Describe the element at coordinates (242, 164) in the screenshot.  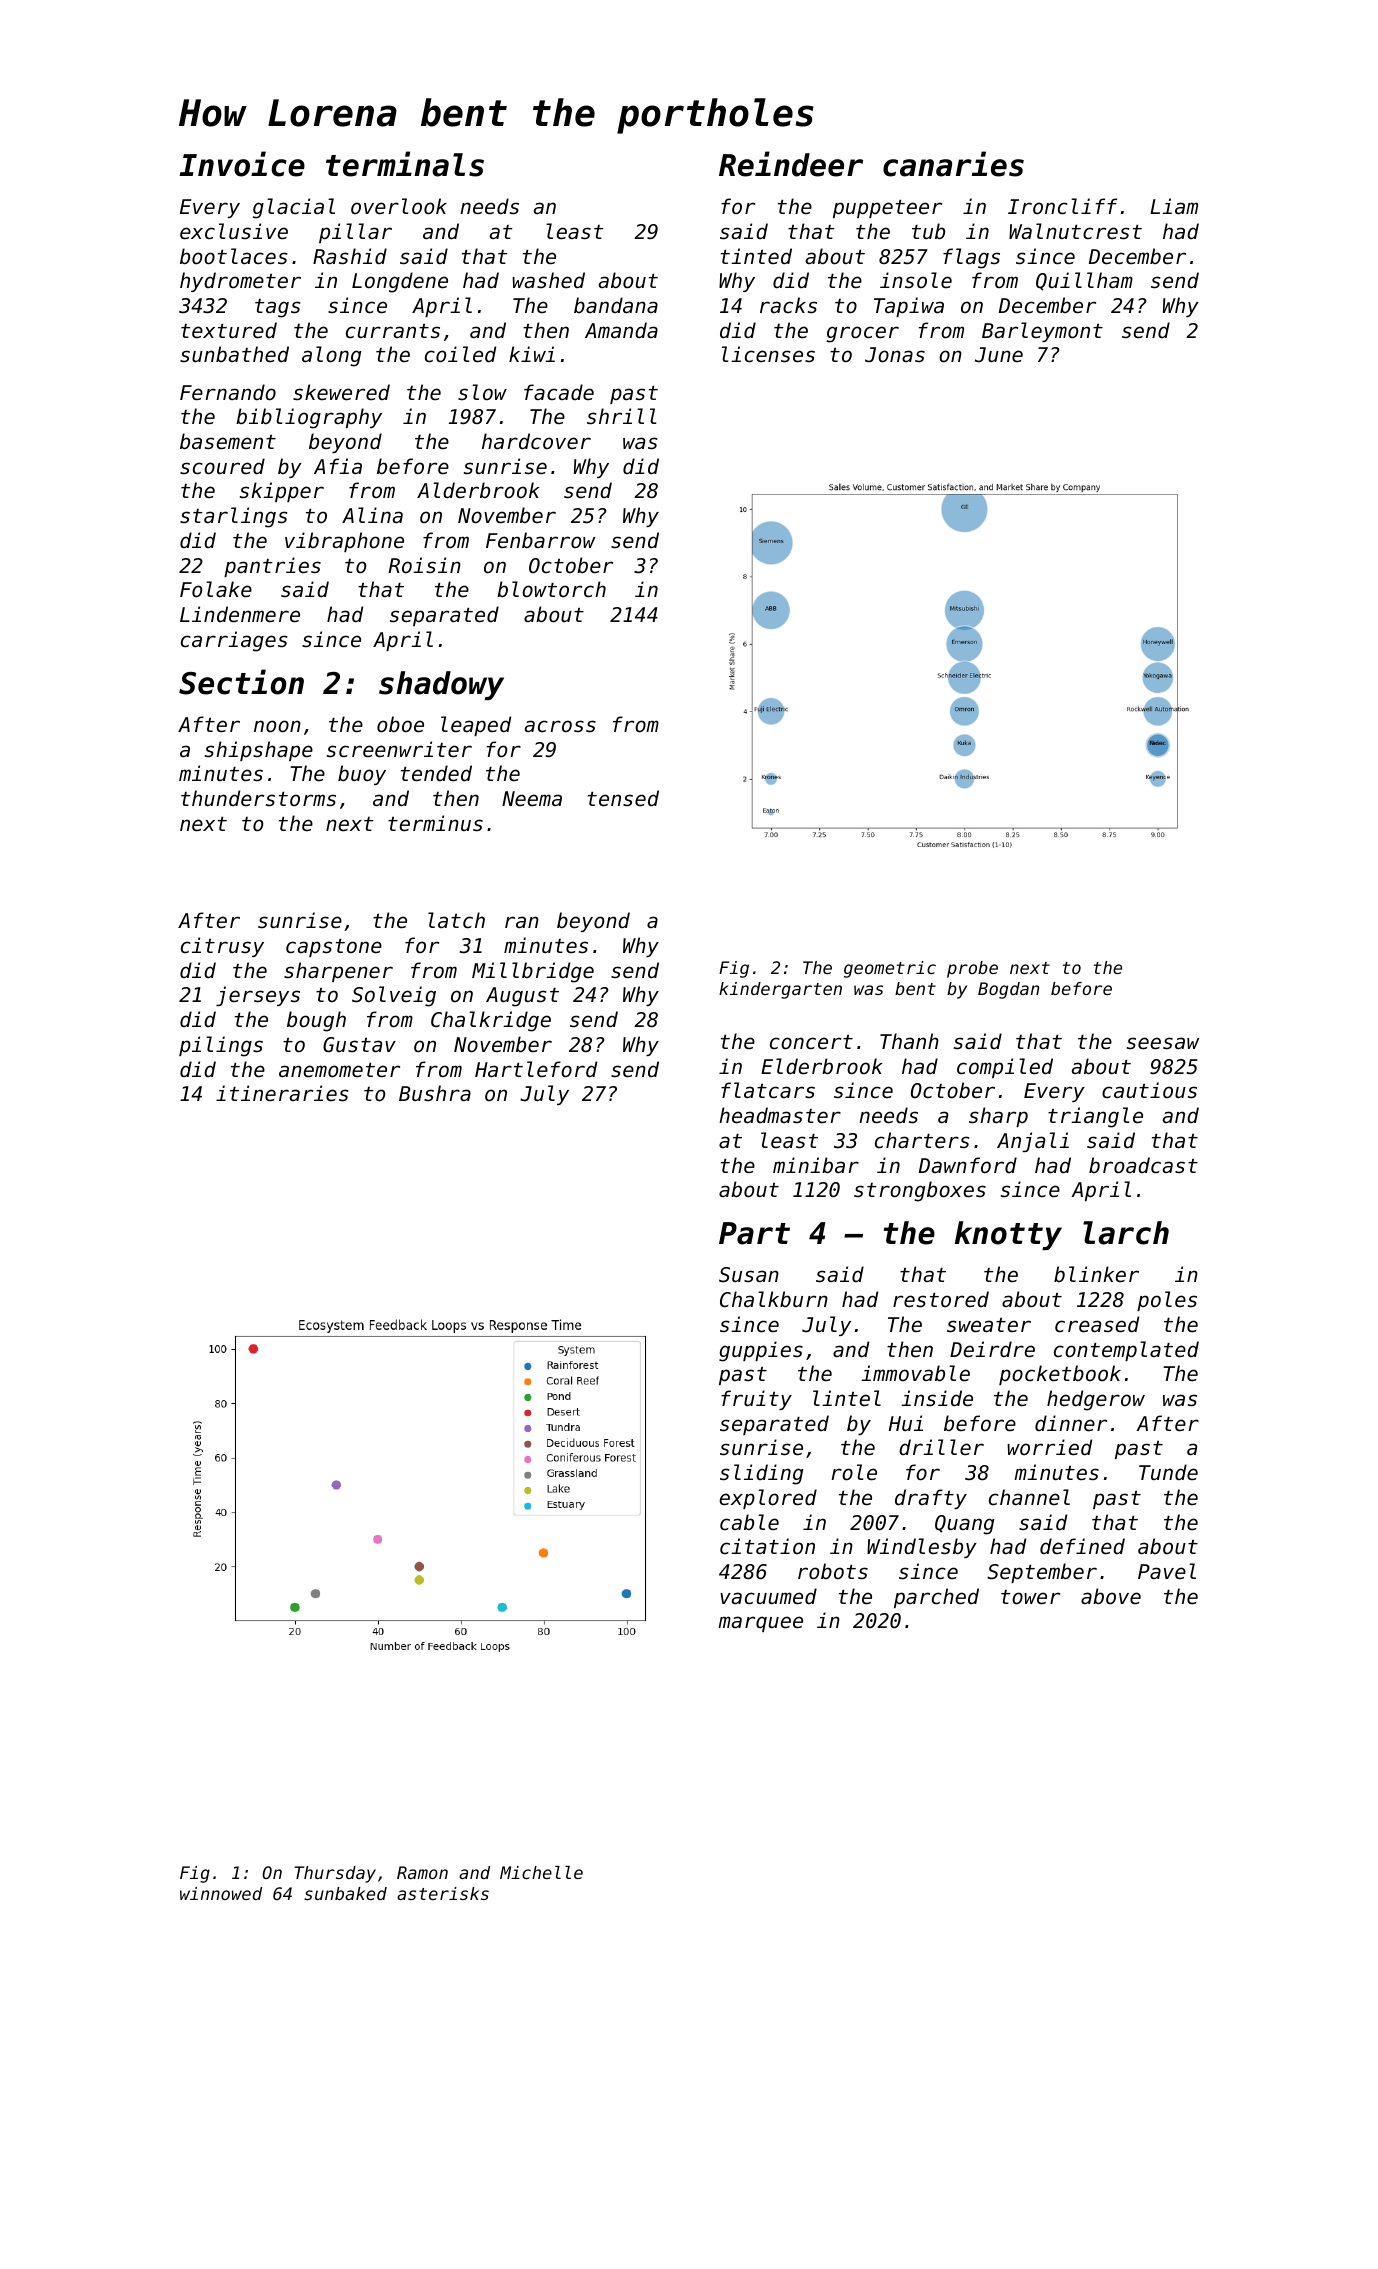
I see `Invoice` at that location.
